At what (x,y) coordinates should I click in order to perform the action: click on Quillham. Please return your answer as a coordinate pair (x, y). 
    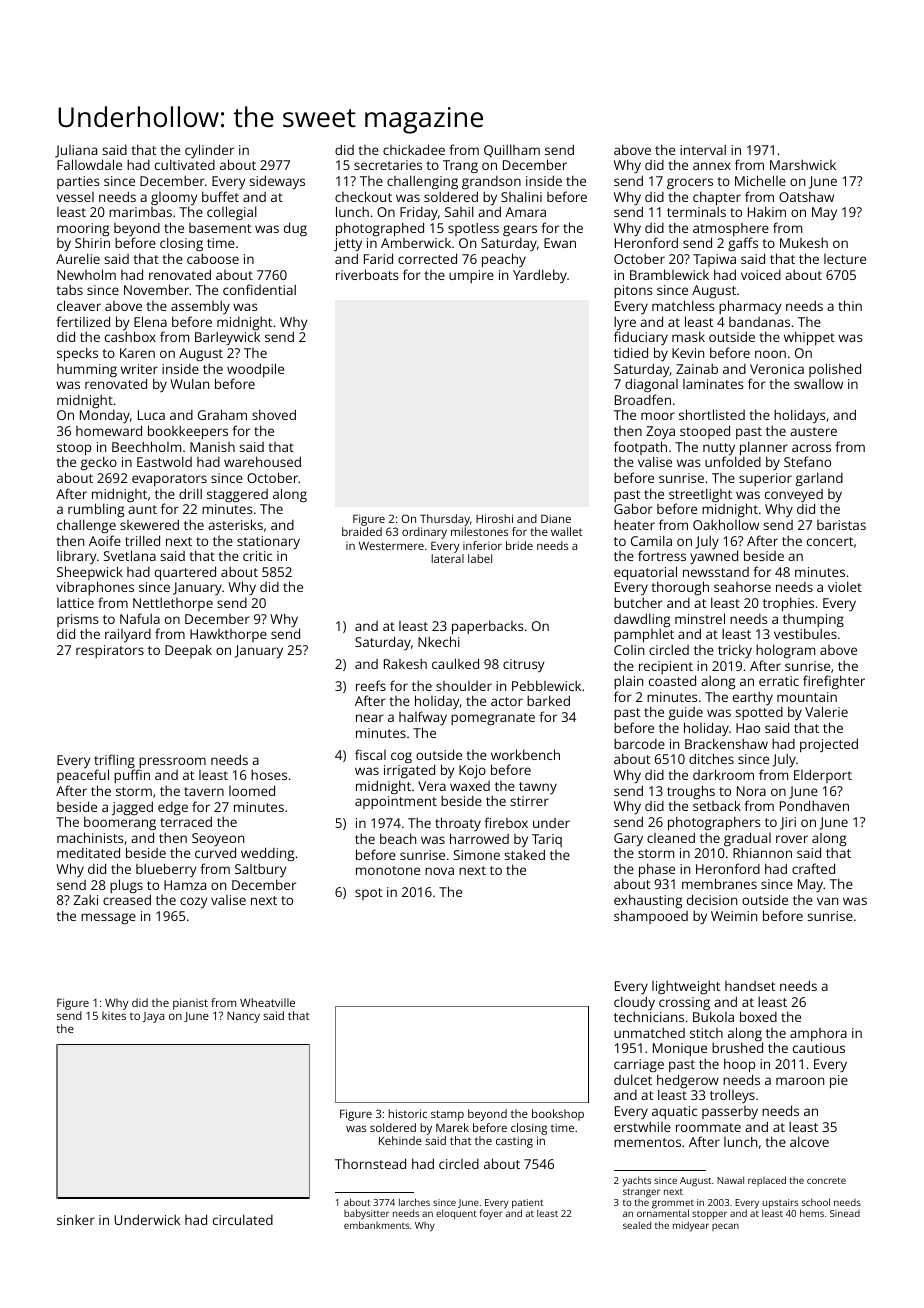
    Looking at the image, I should click on (512, 151).
